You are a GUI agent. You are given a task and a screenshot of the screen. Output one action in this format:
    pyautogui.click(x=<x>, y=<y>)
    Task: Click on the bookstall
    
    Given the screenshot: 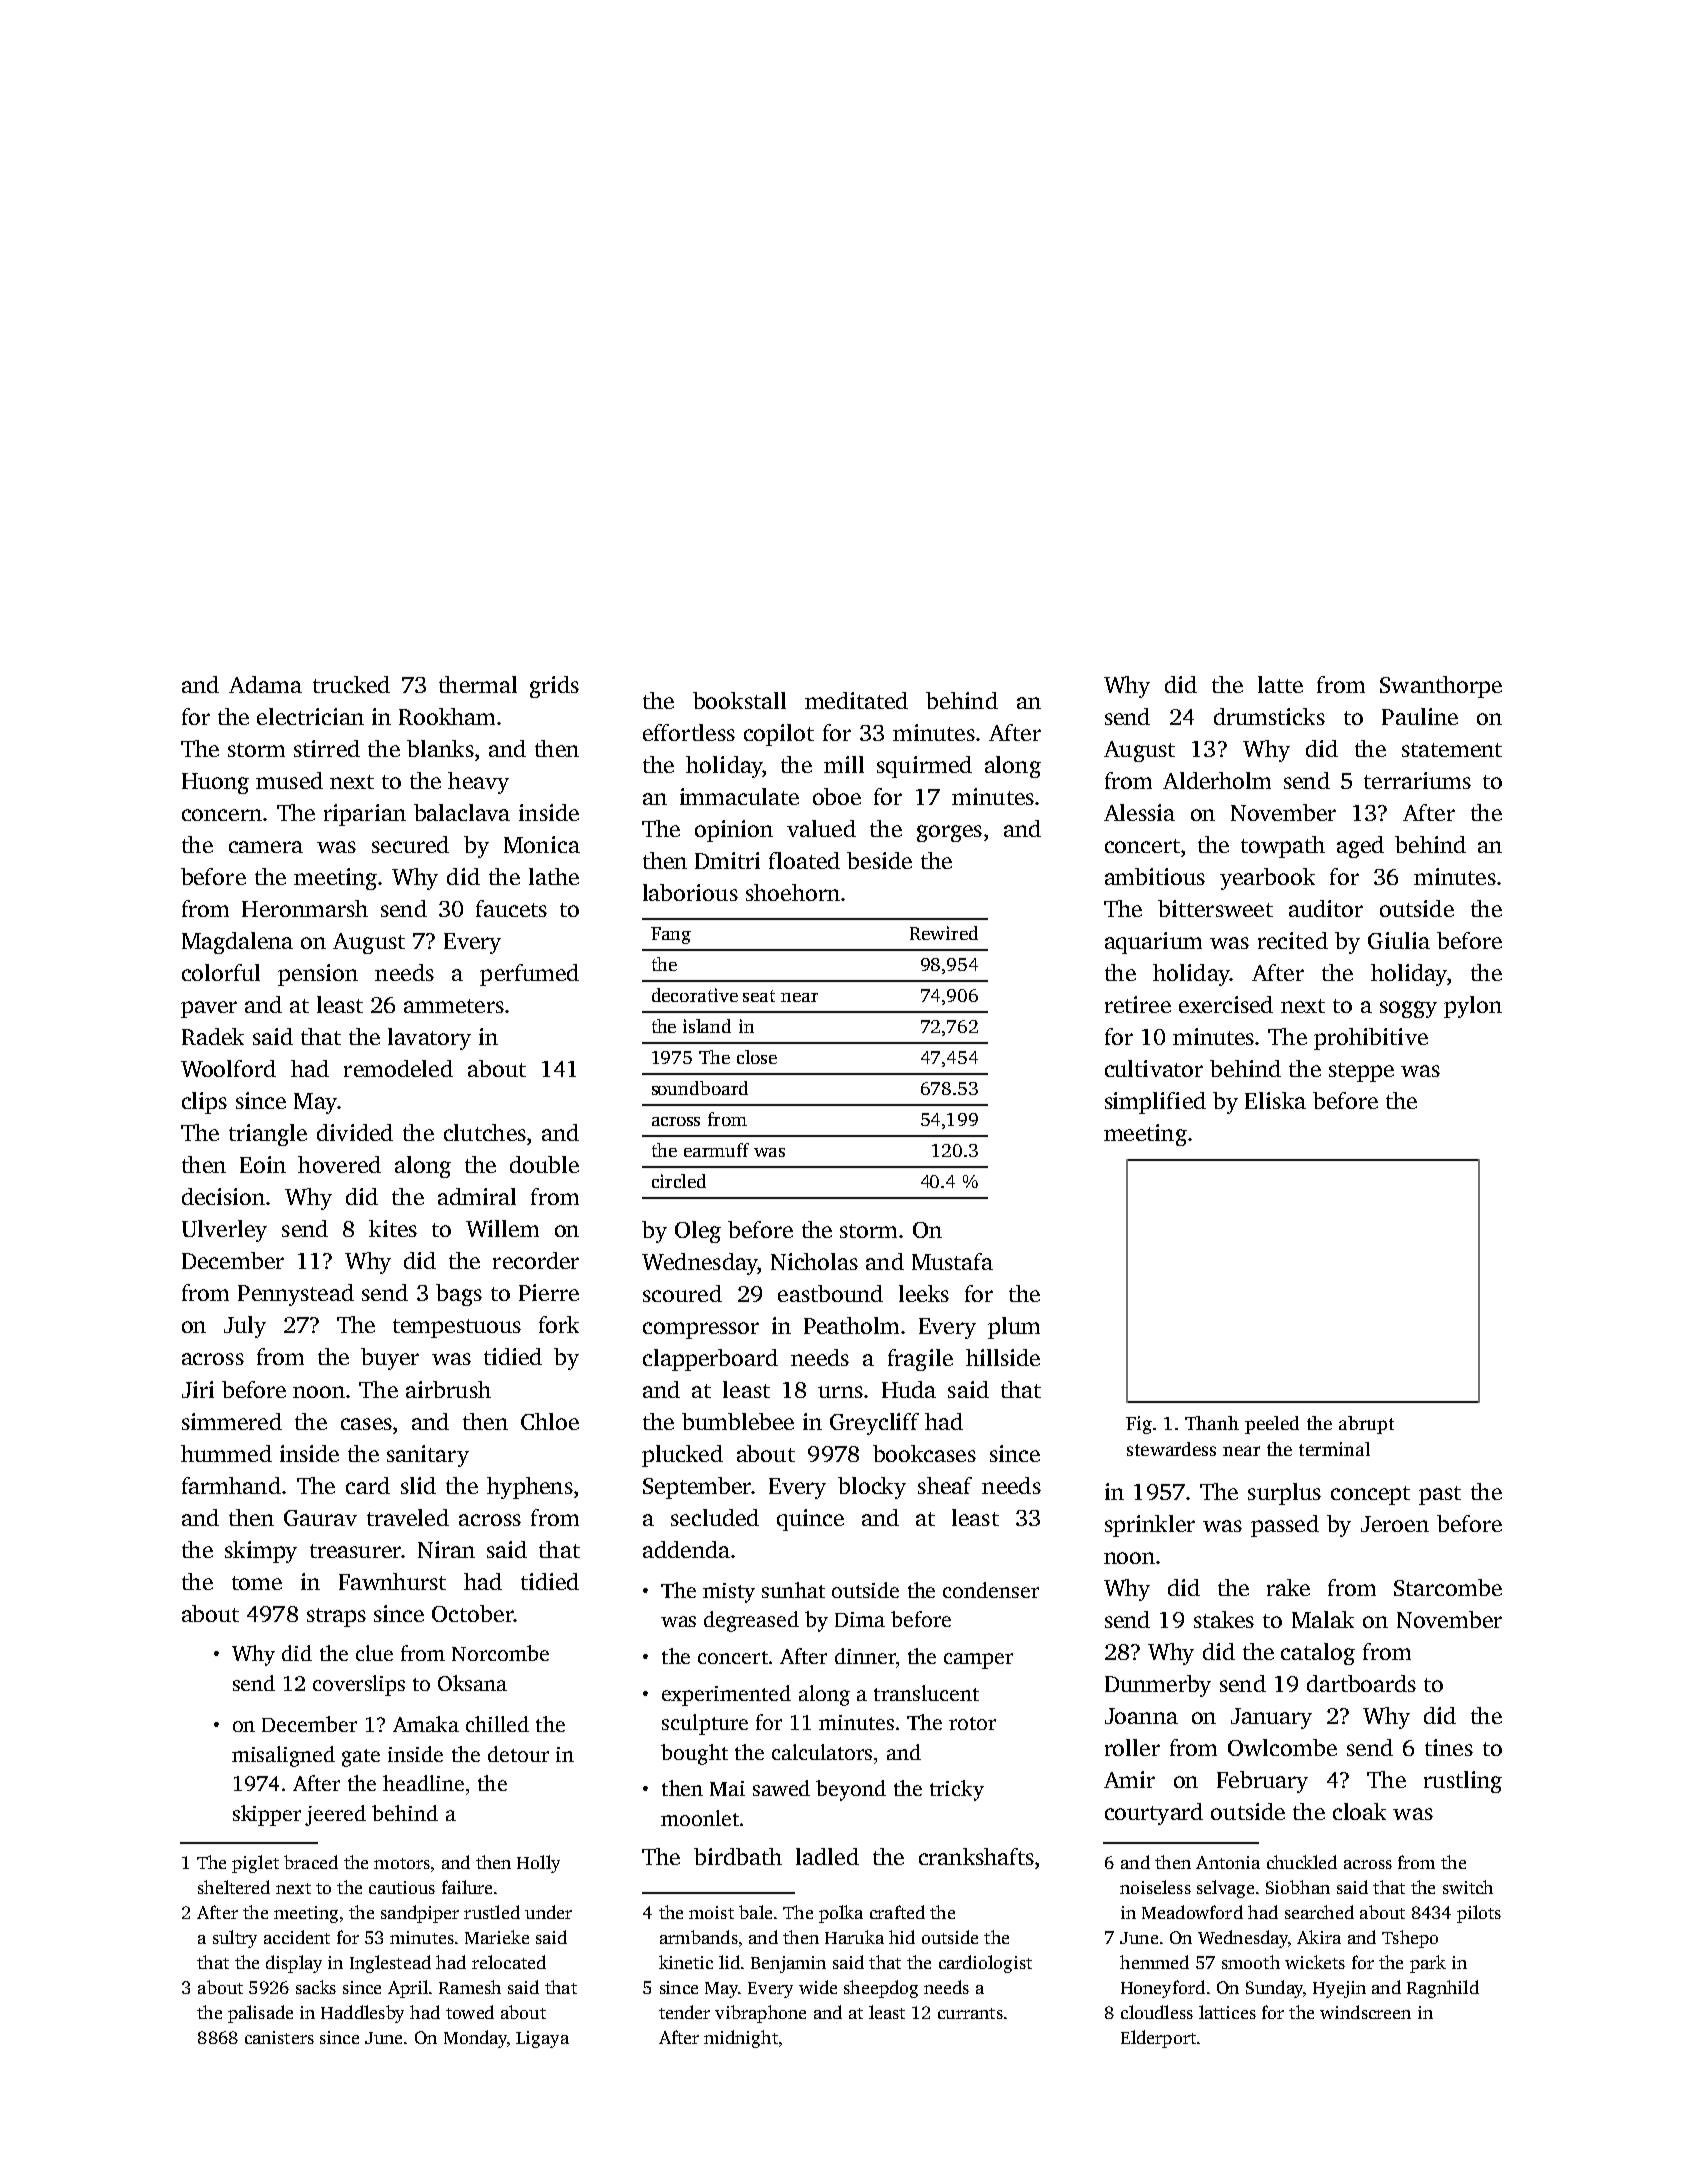 What is the action you would take?
    pyautogui.click(x=739, y=700)
